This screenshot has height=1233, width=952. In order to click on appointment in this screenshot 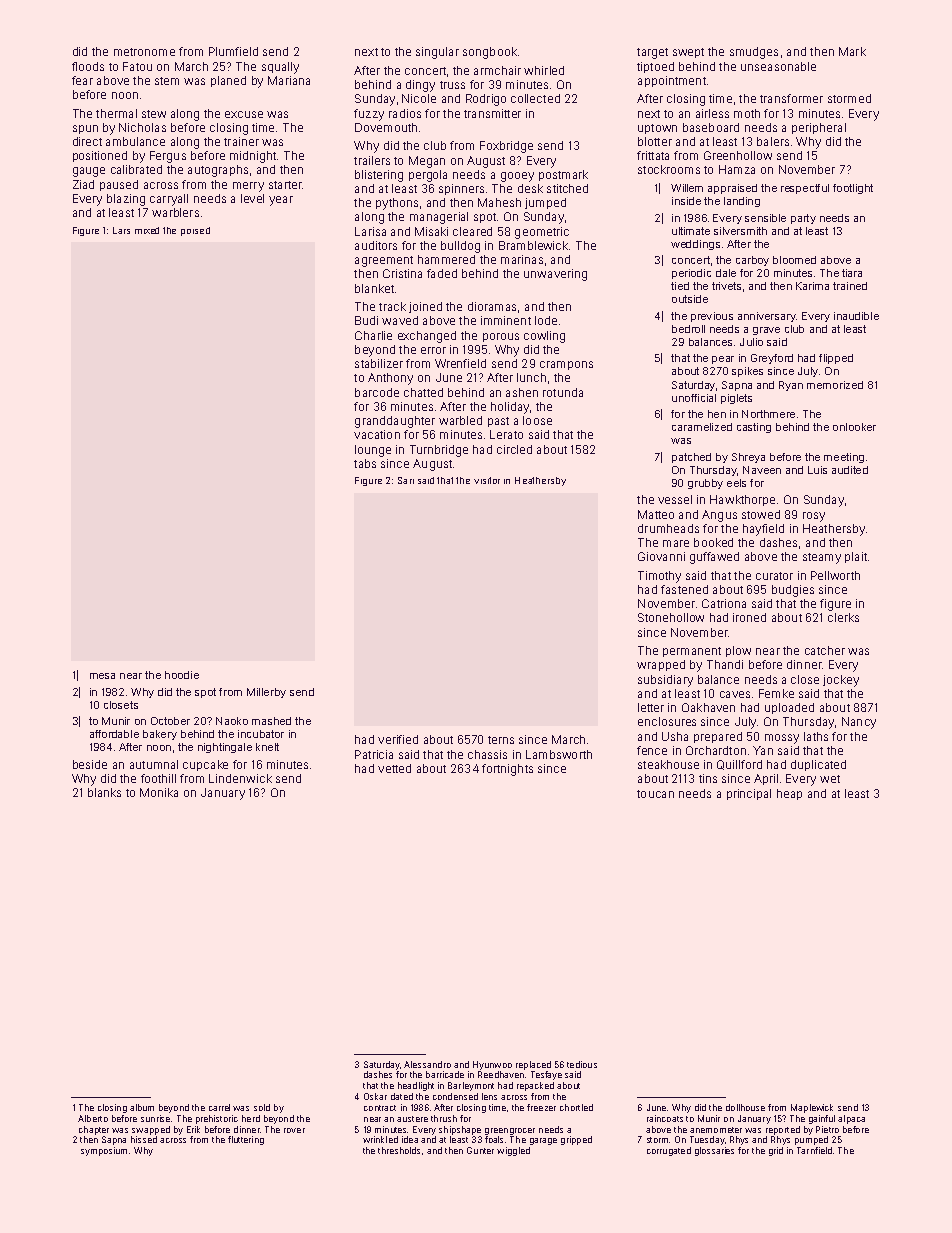, I will do `click(672, 81)`.
